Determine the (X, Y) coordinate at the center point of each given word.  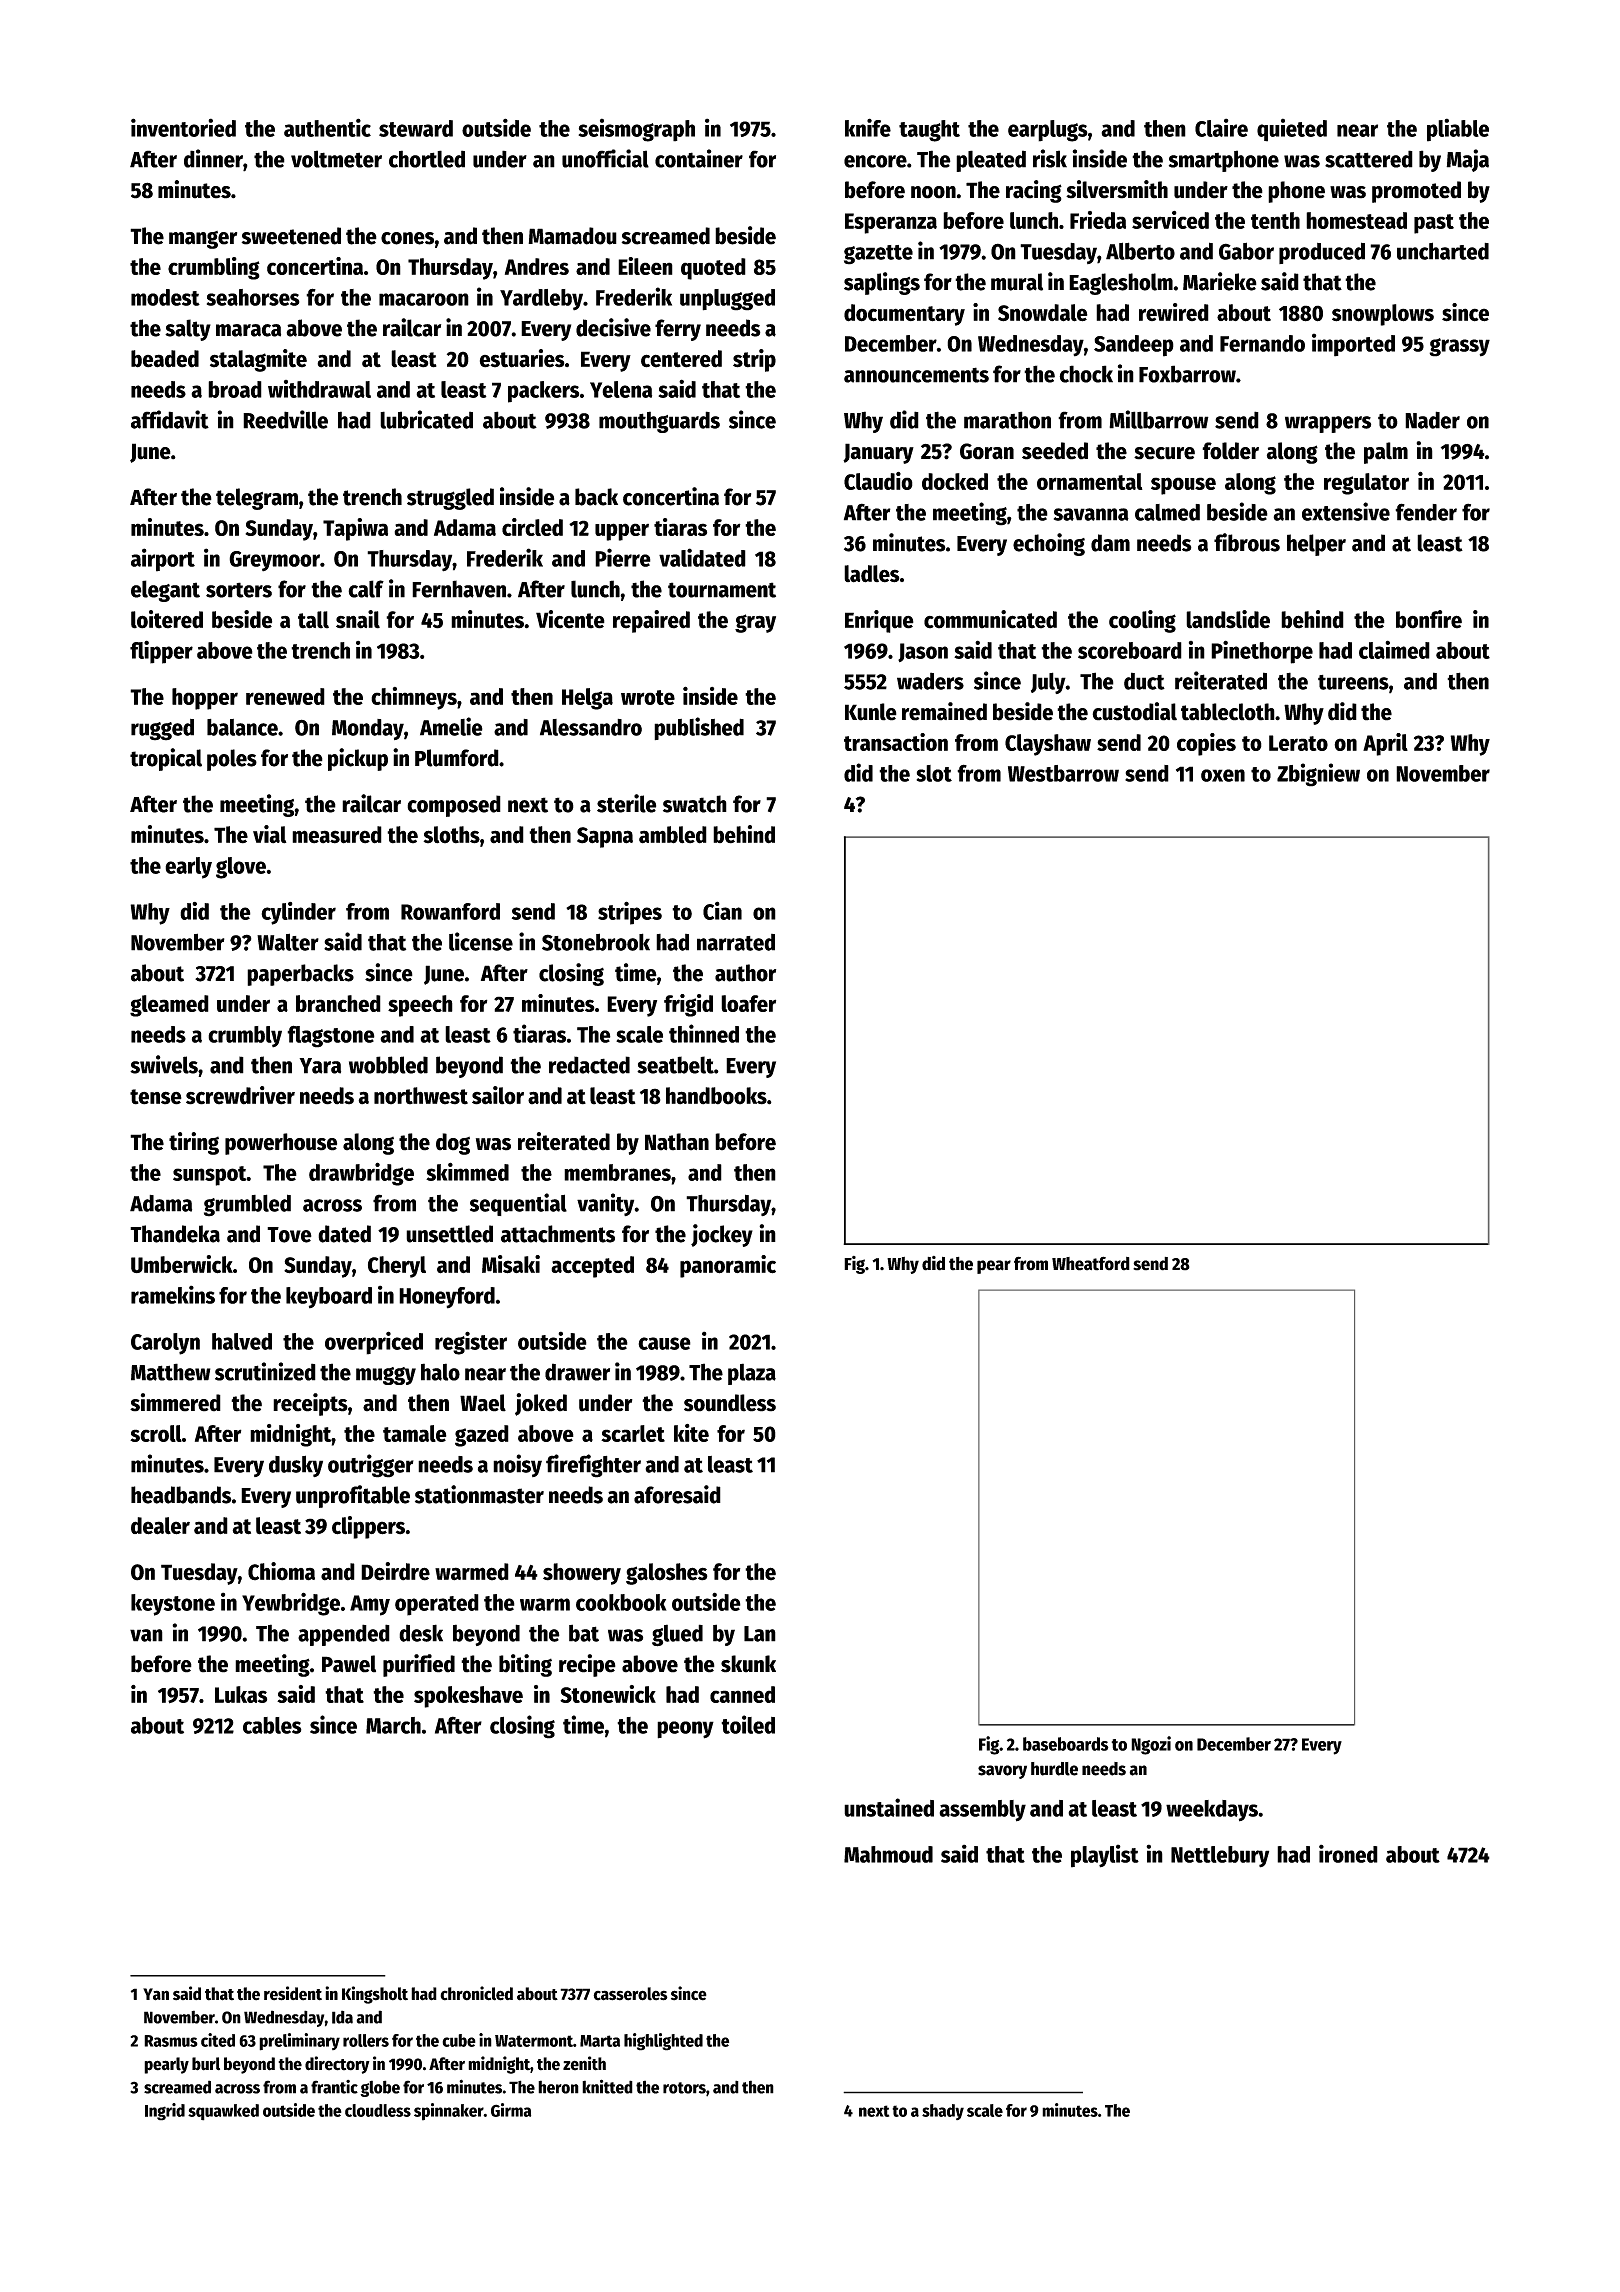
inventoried (183, 127)
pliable (1458, 130)
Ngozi (1151, 1745)
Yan (156, 1994)
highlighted (663, 2042)
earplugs (1048, 131)
